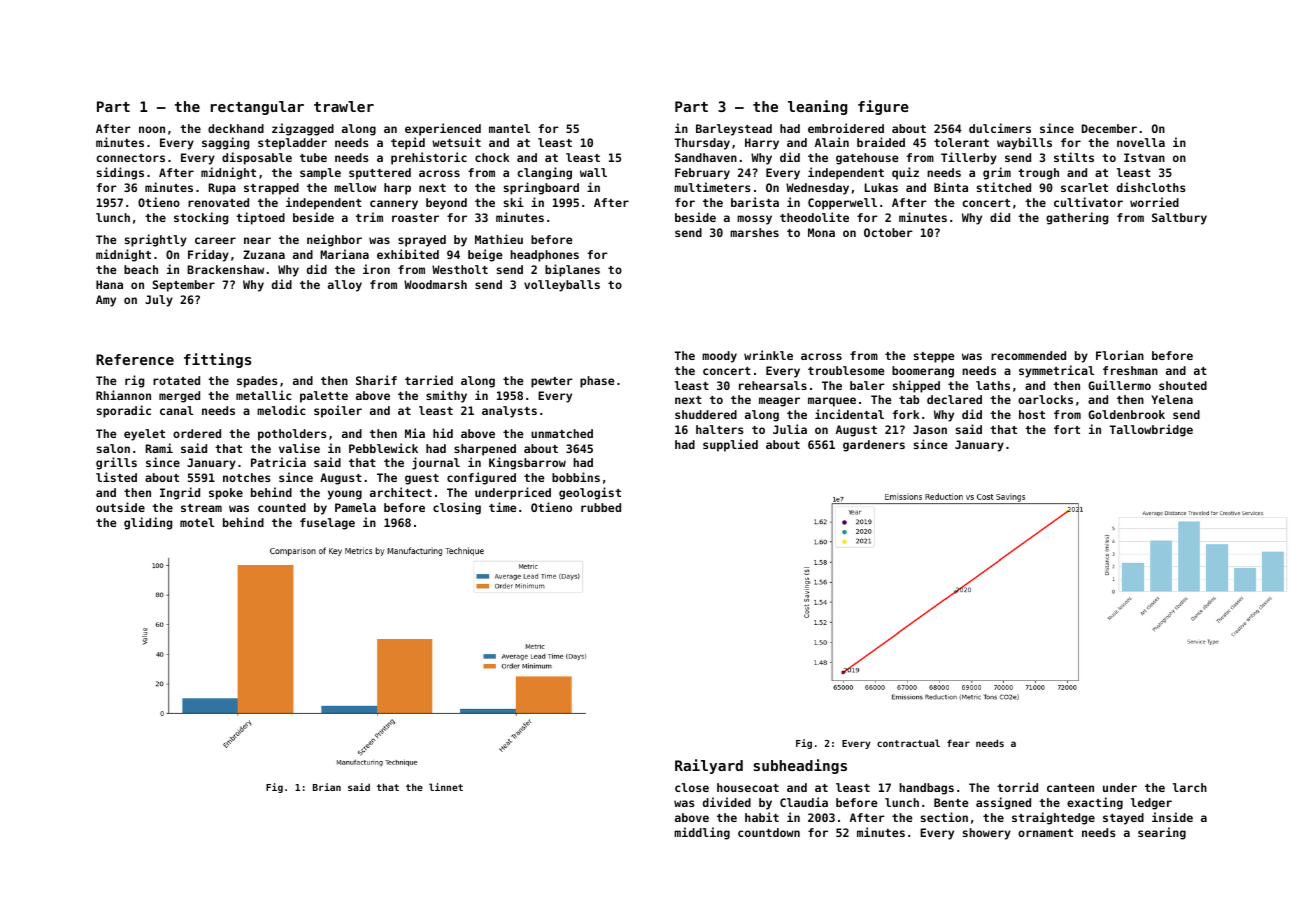 Image resolution: width=1308 pixels, height=924 pixels. What do you see at coordinates (313, 157) in the page?
I see `tube` at bounding box center [313, 157].
